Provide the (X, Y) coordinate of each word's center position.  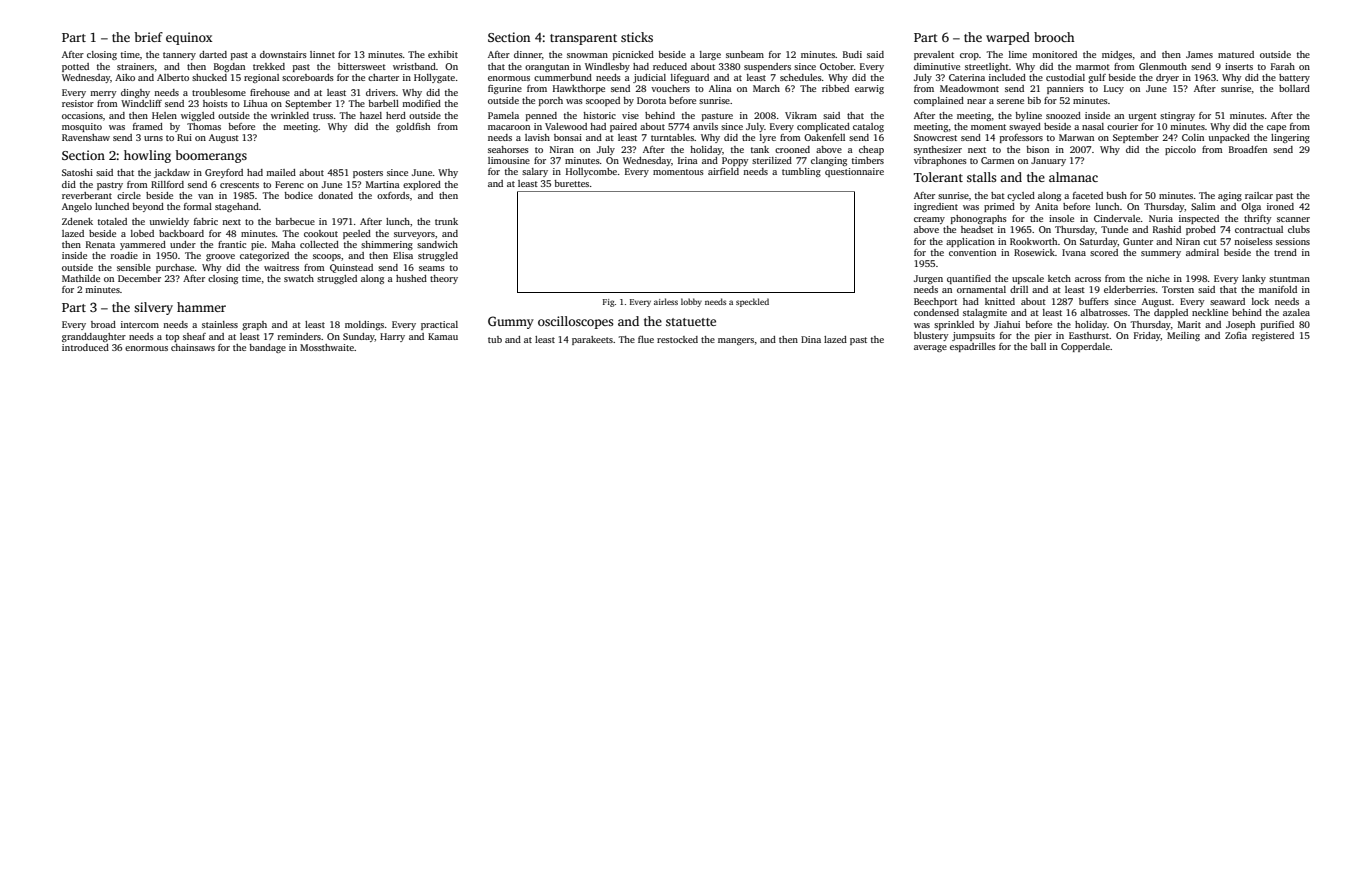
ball (1038, 346)
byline (1028, 116)
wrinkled (290, 115)
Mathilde (81, 278)
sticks (637, 37)
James (1199, 54)
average (930, 348)
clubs (1299, 229)
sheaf (194, 336)
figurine (505, 89)
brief (148, 37)
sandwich (437, 244)
